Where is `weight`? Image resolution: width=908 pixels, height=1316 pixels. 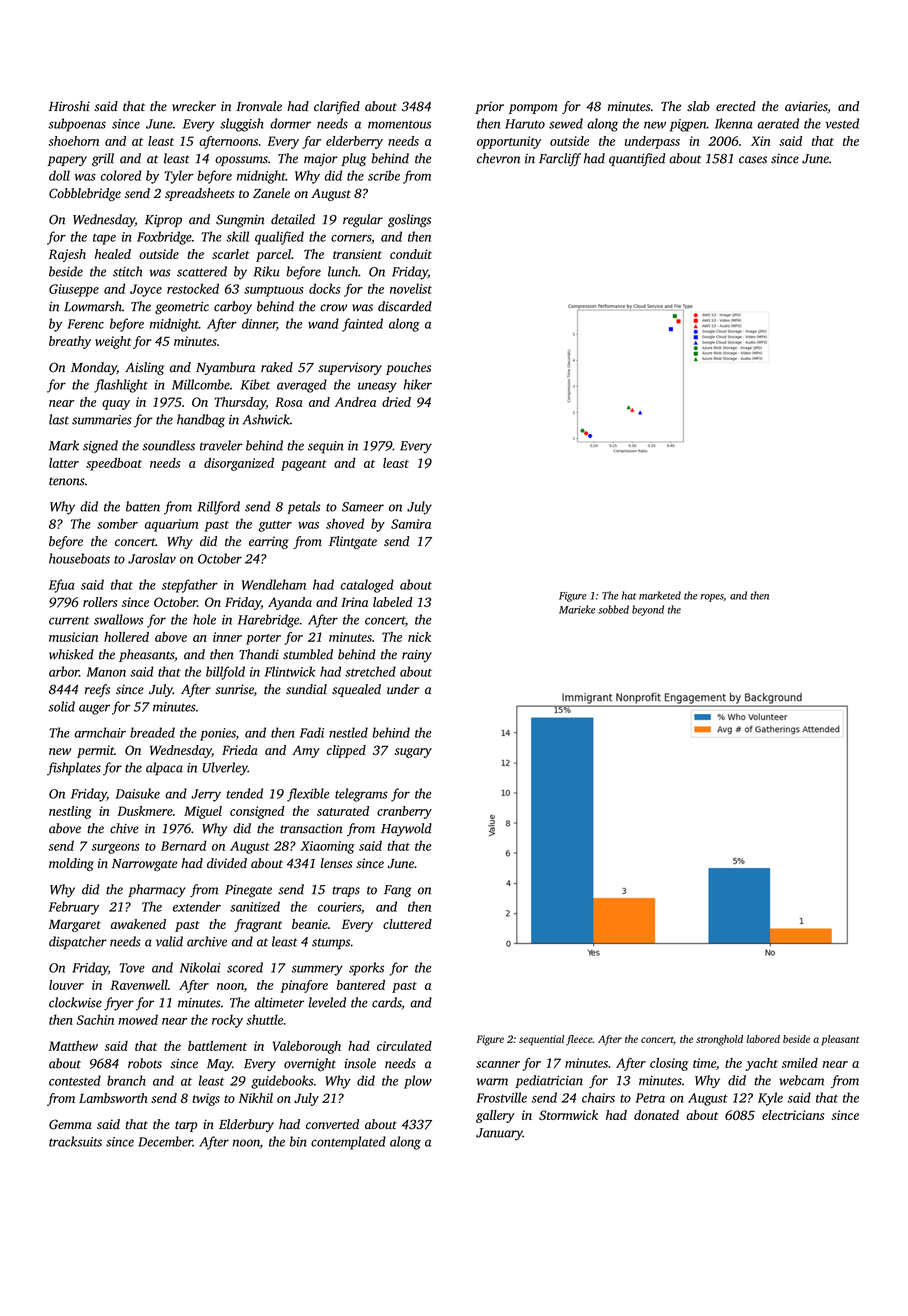
weight is located at coordinates (113, 342).
